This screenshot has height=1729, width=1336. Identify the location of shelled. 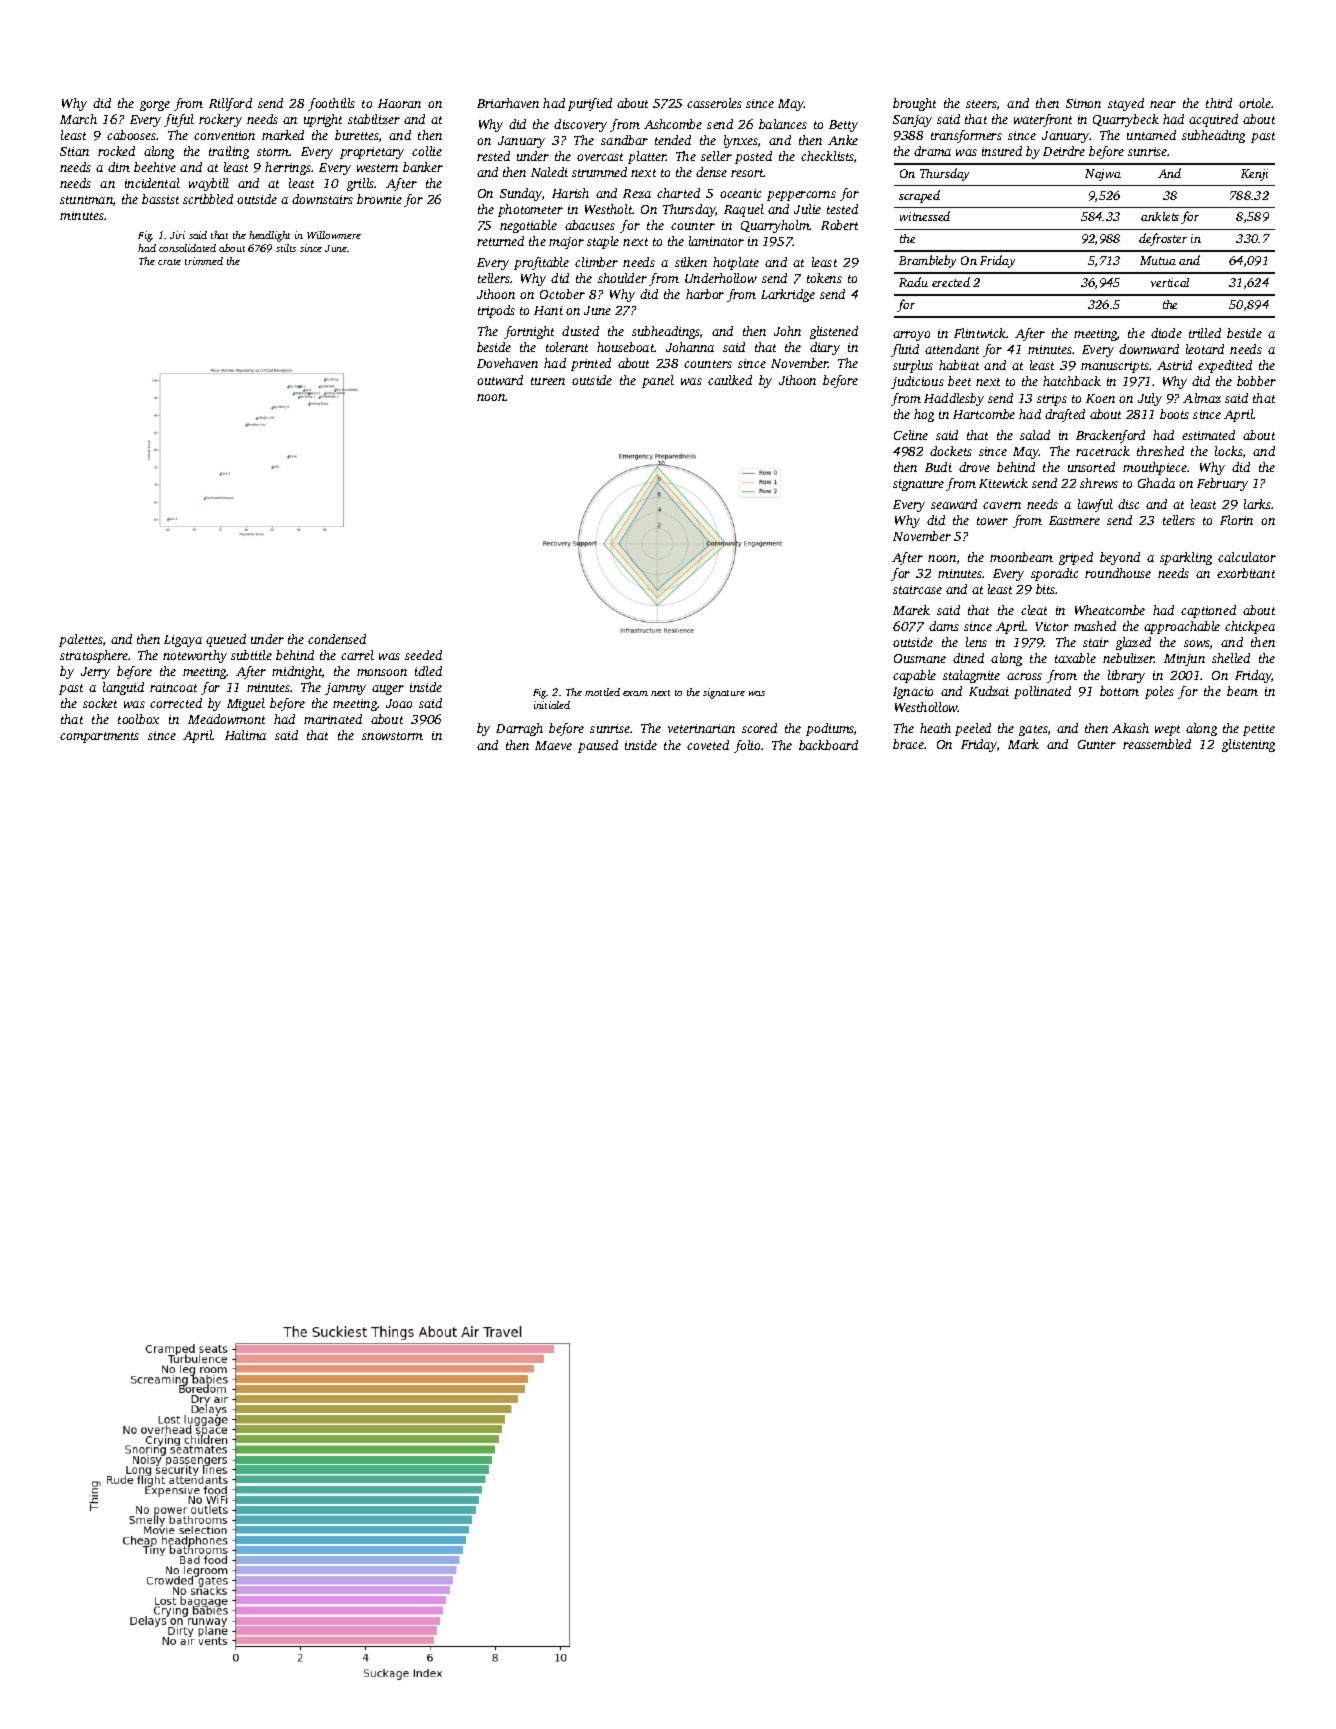
(1231, 658).
